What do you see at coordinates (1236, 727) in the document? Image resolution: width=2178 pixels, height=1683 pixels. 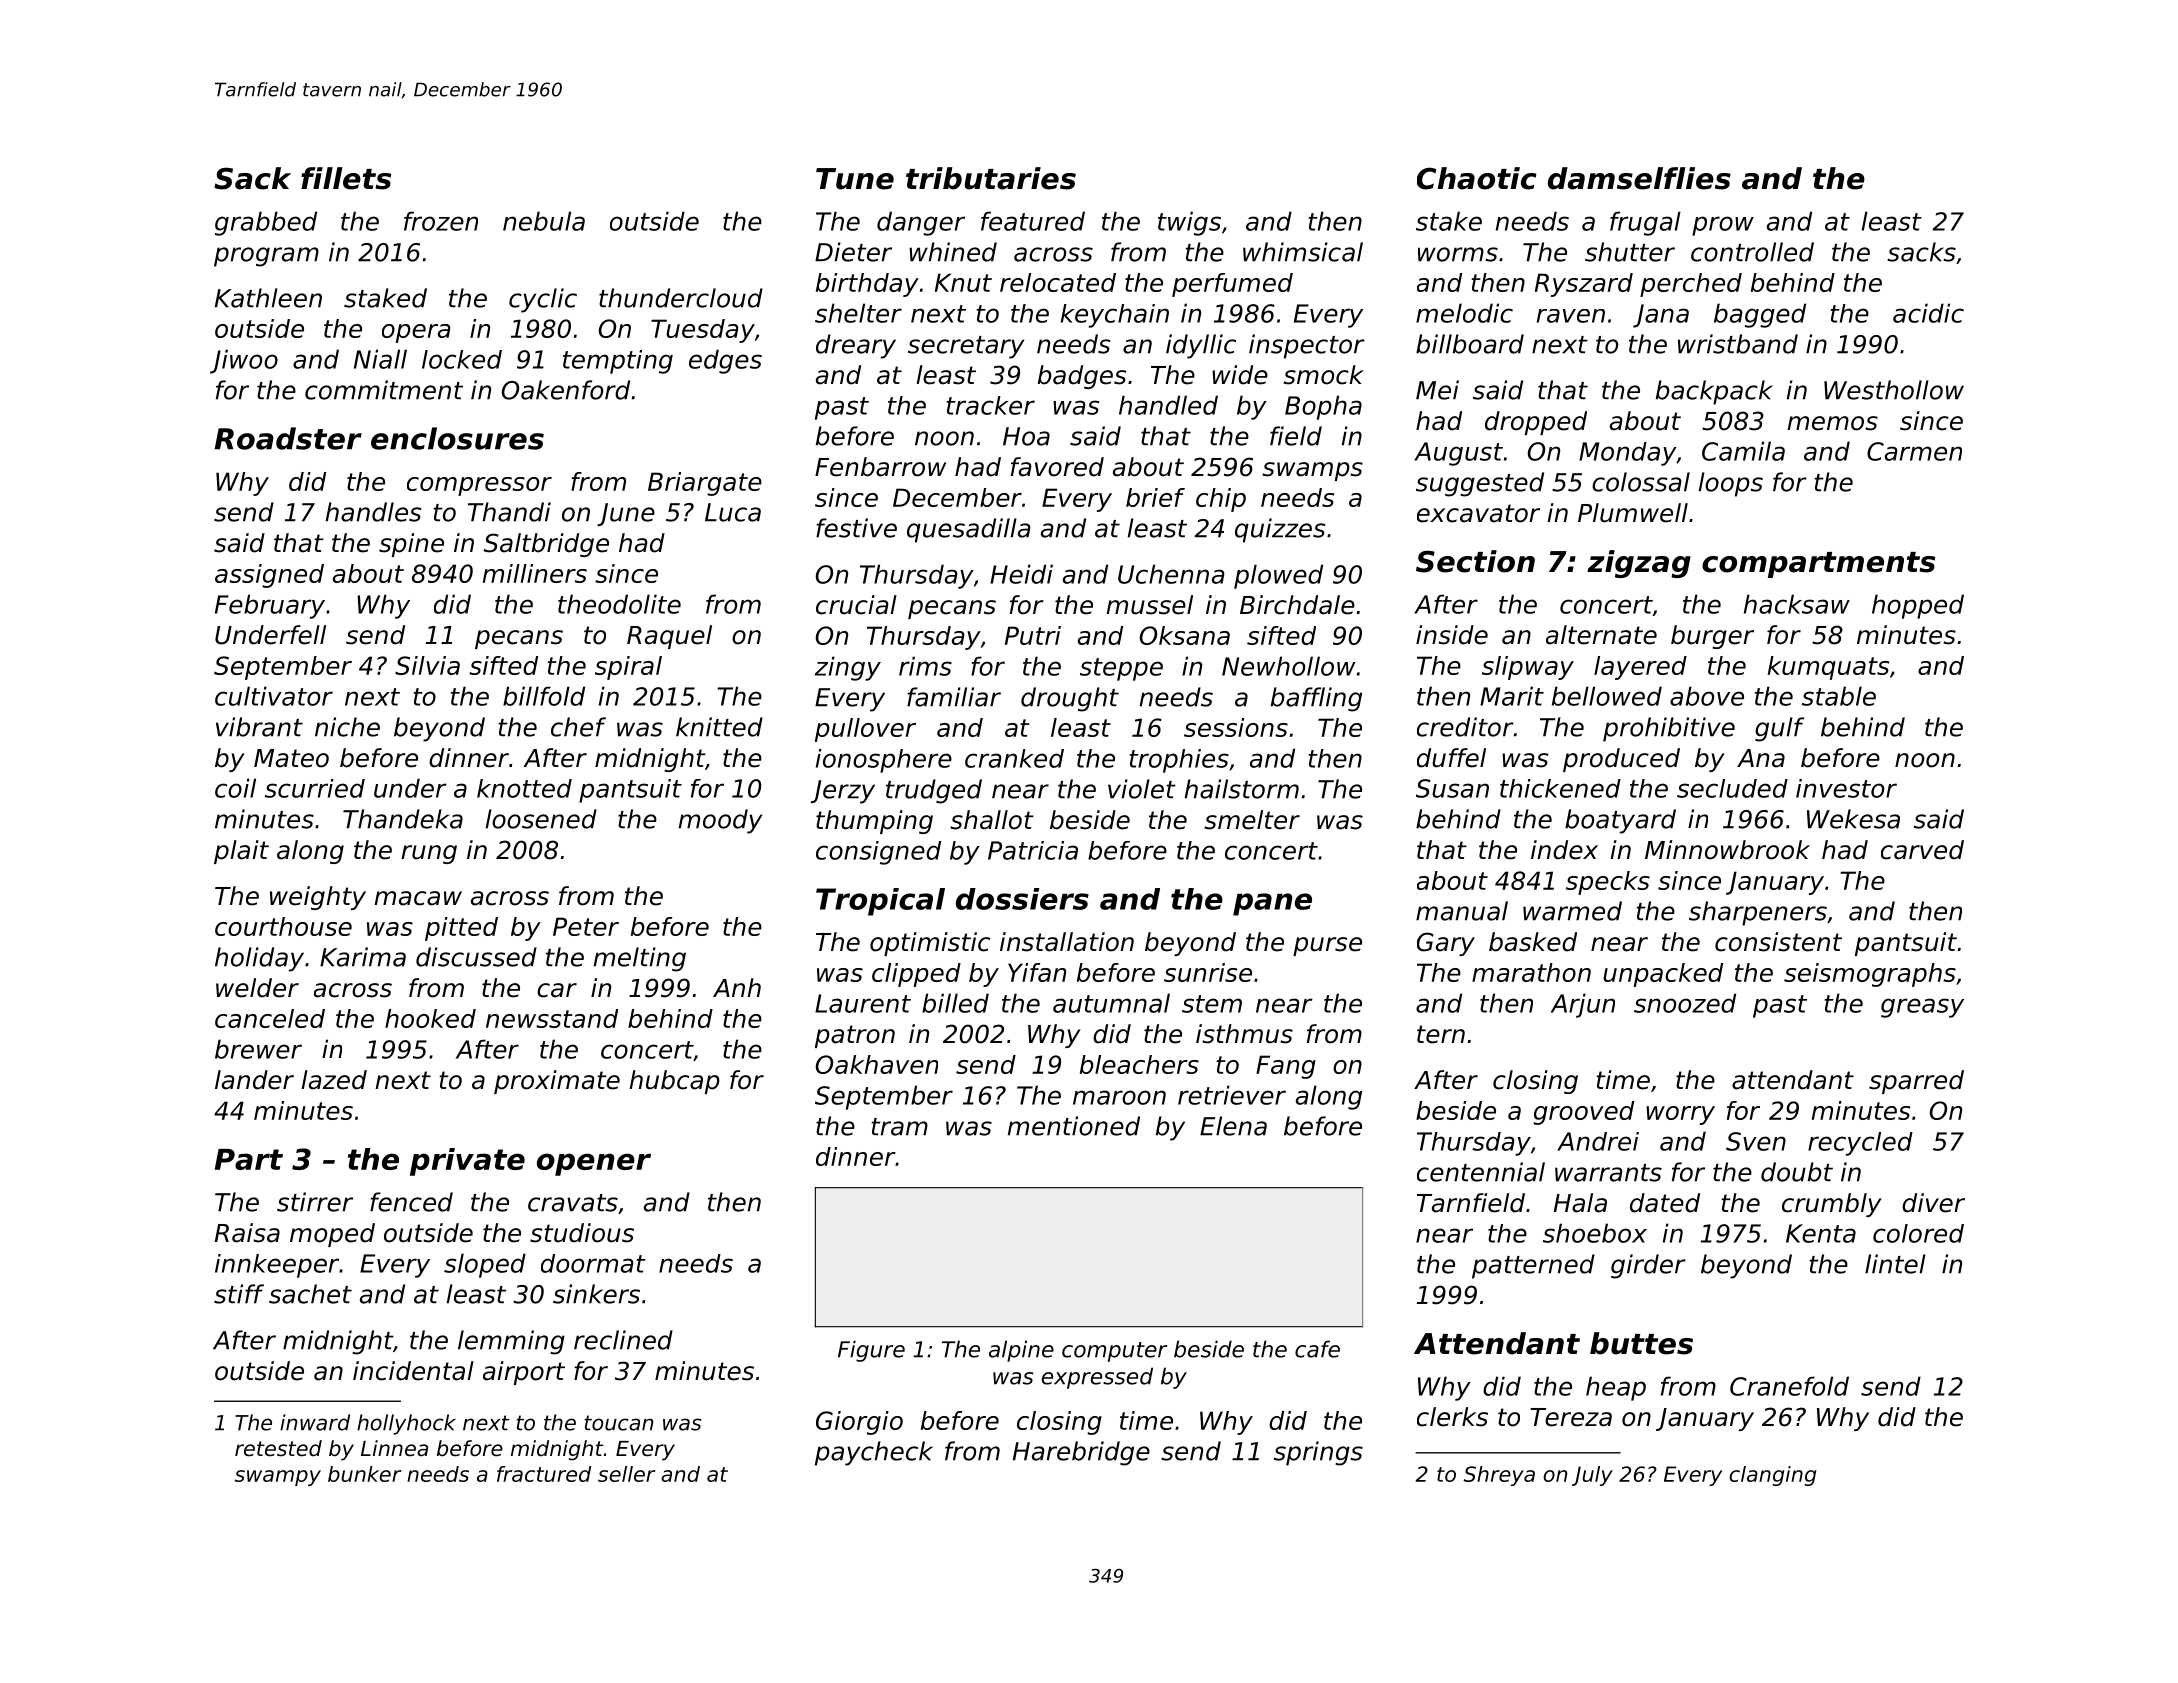 I see `sessions` at bounding box center [1236, 727].
